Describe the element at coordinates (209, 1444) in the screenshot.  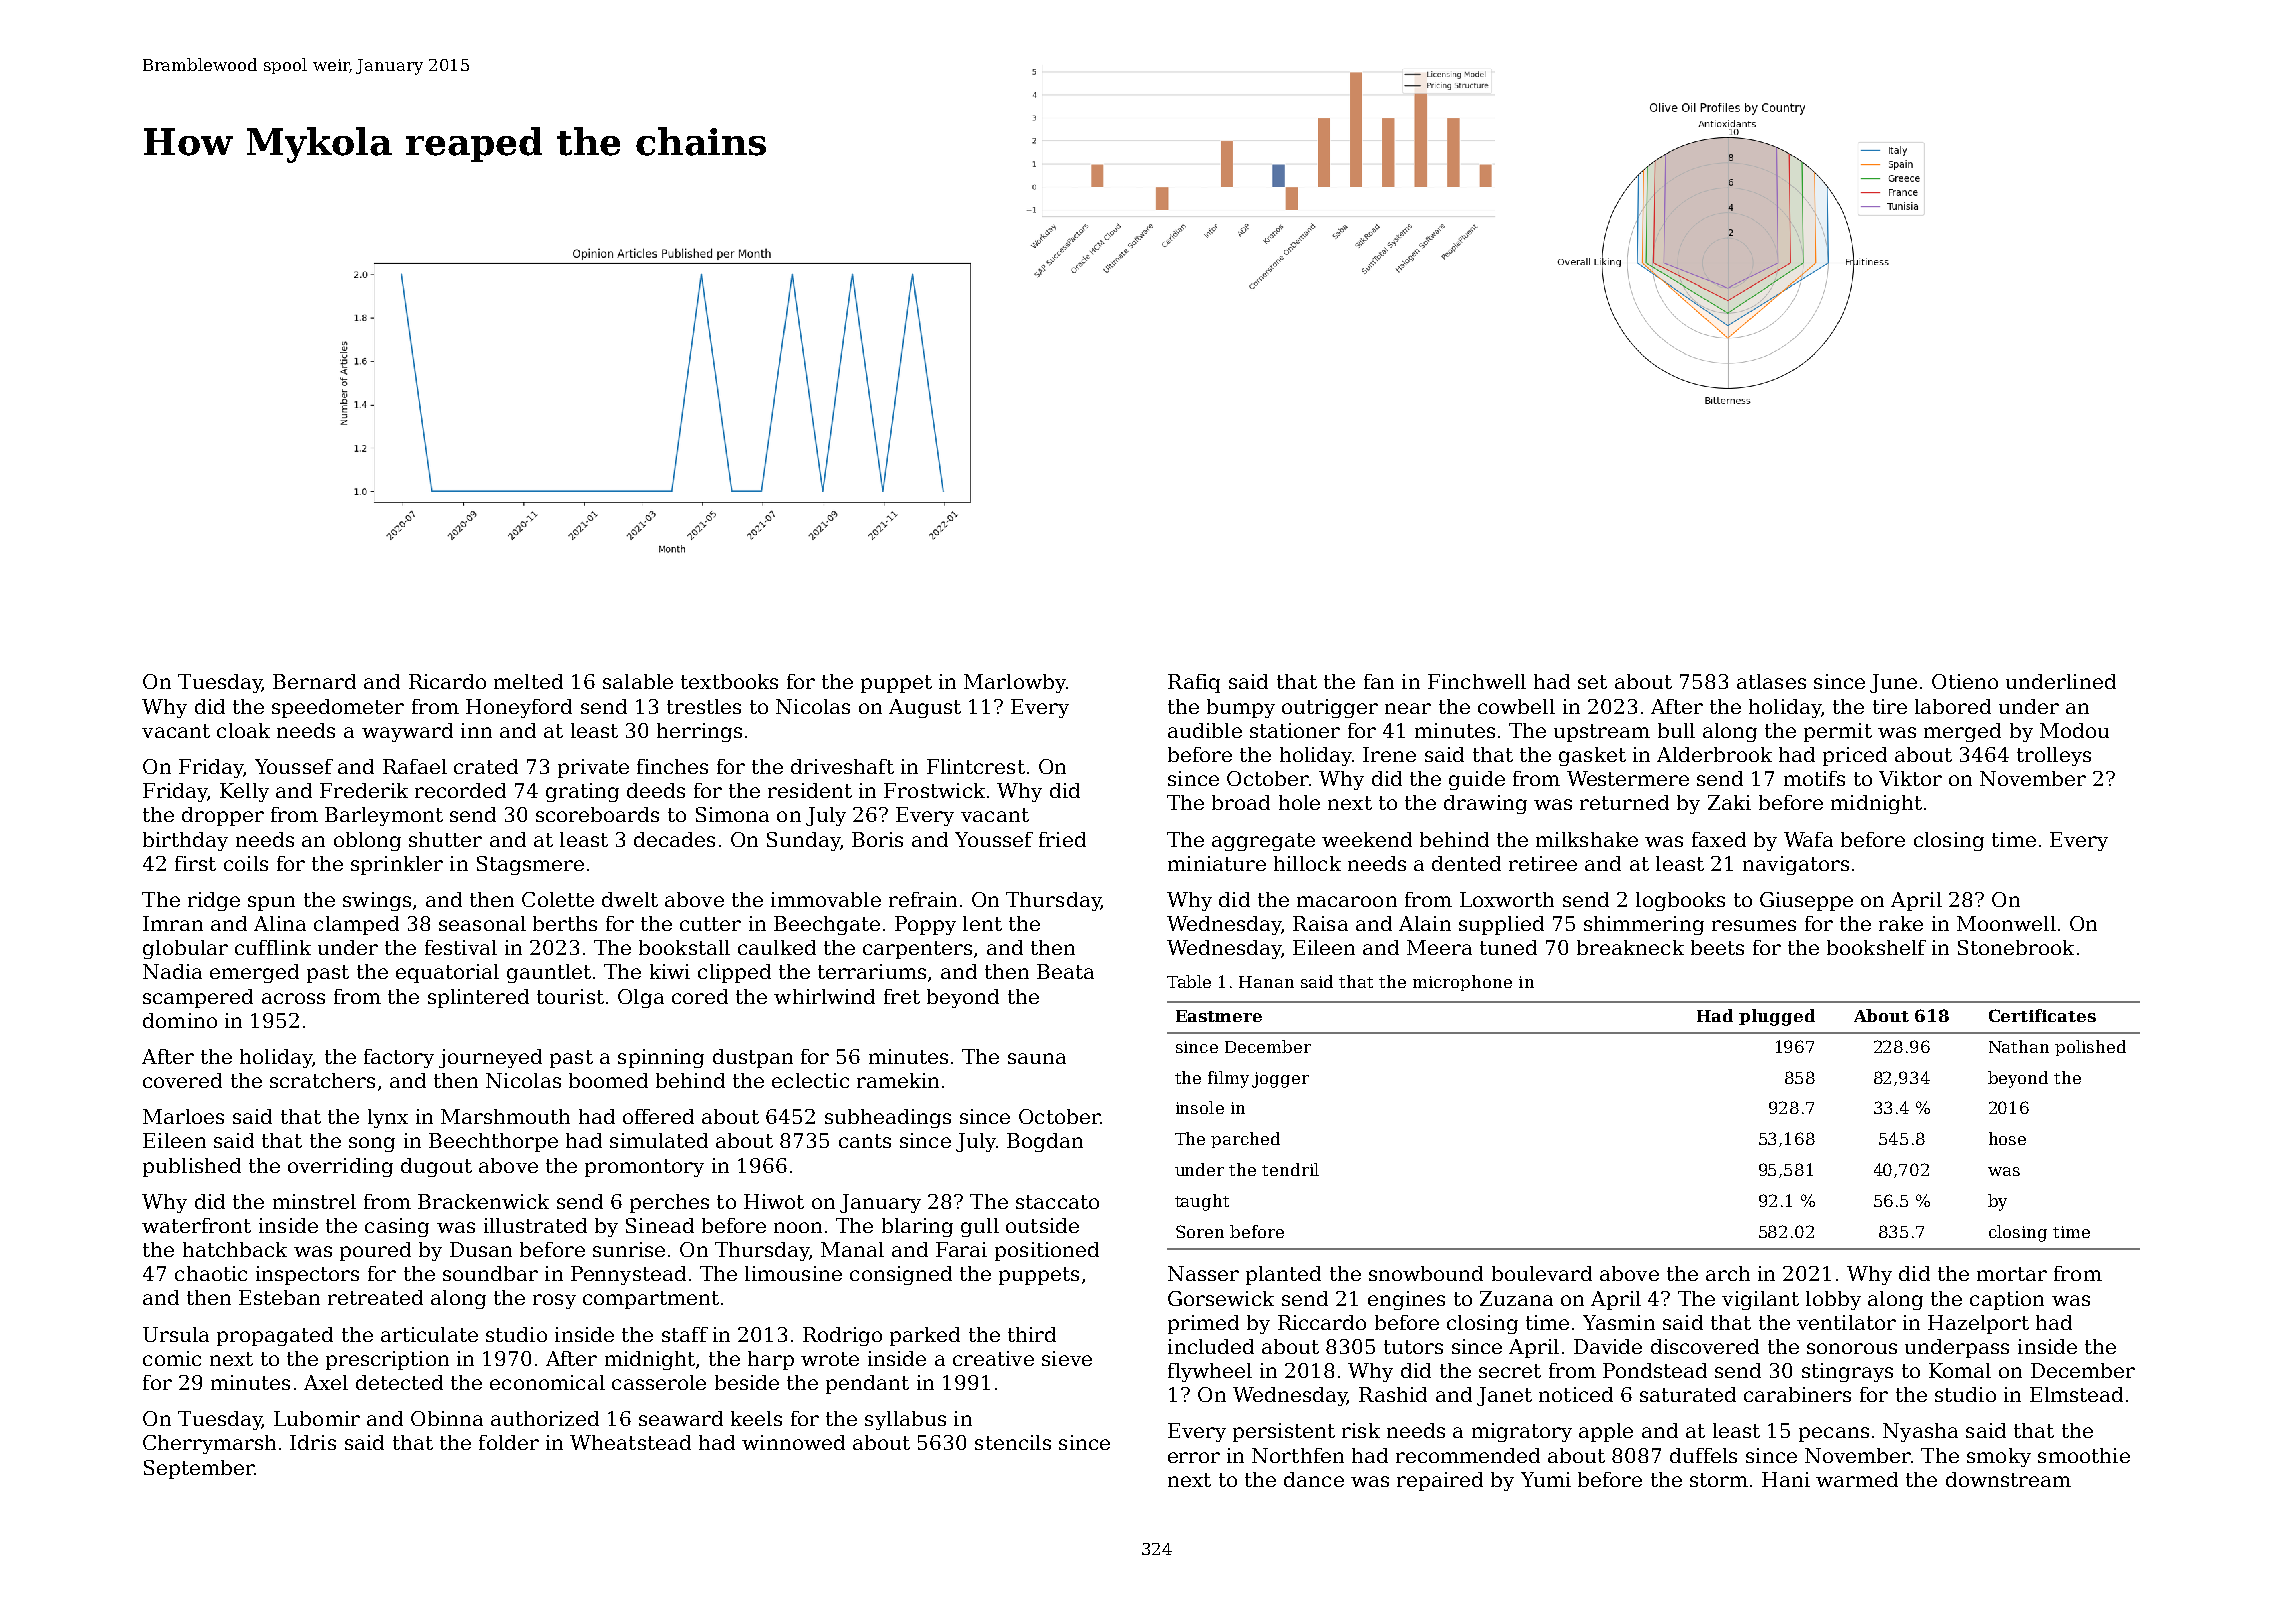
I see `Cherrymarsh` at that location.
